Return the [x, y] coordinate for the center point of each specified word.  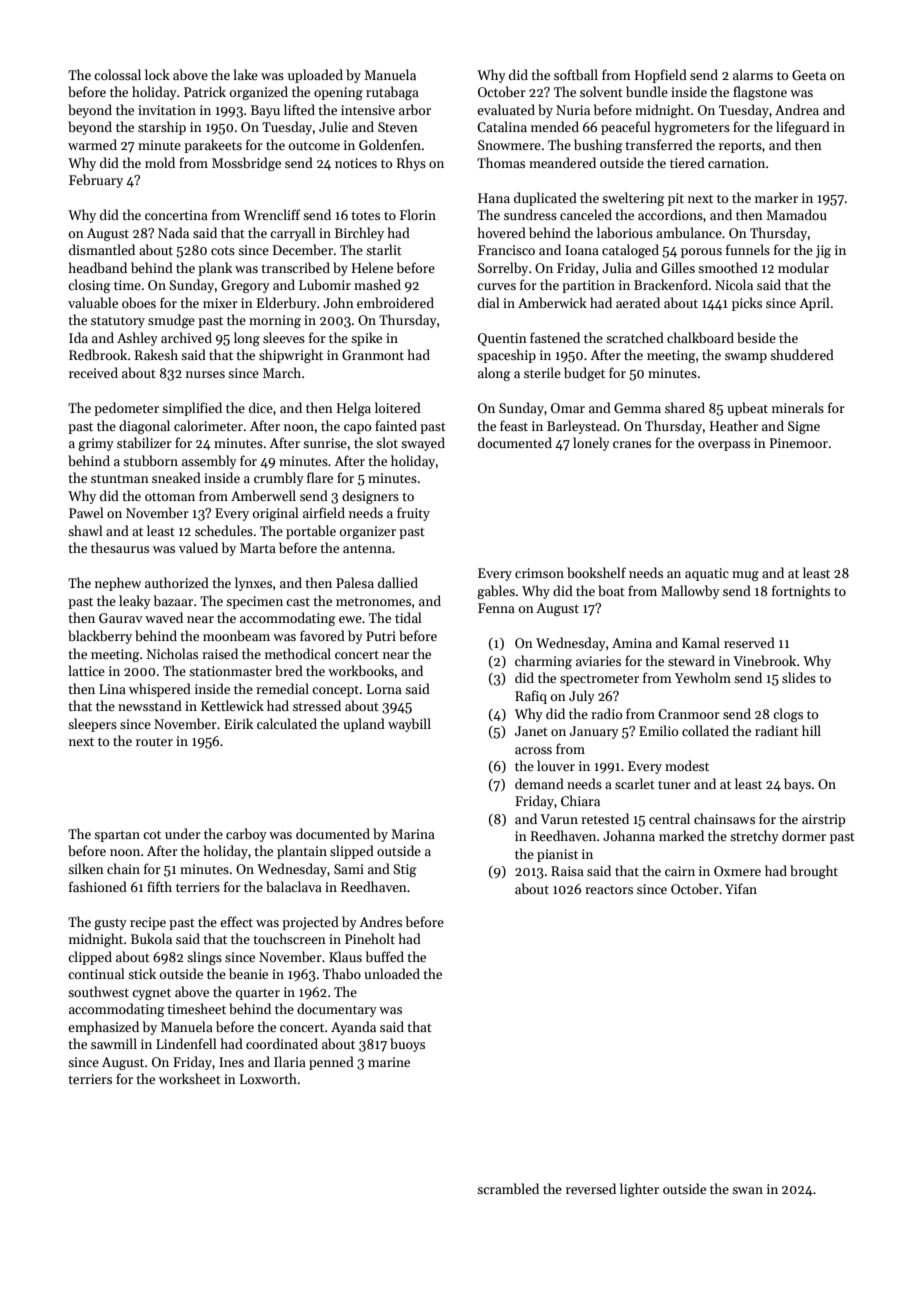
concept [335, 691]
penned [331, 1063]
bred [289, 670]
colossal [117, 74]
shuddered [802, 354]
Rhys [411, 164]
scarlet [635, 783]
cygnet [151, 994]
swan [747, 1190]
